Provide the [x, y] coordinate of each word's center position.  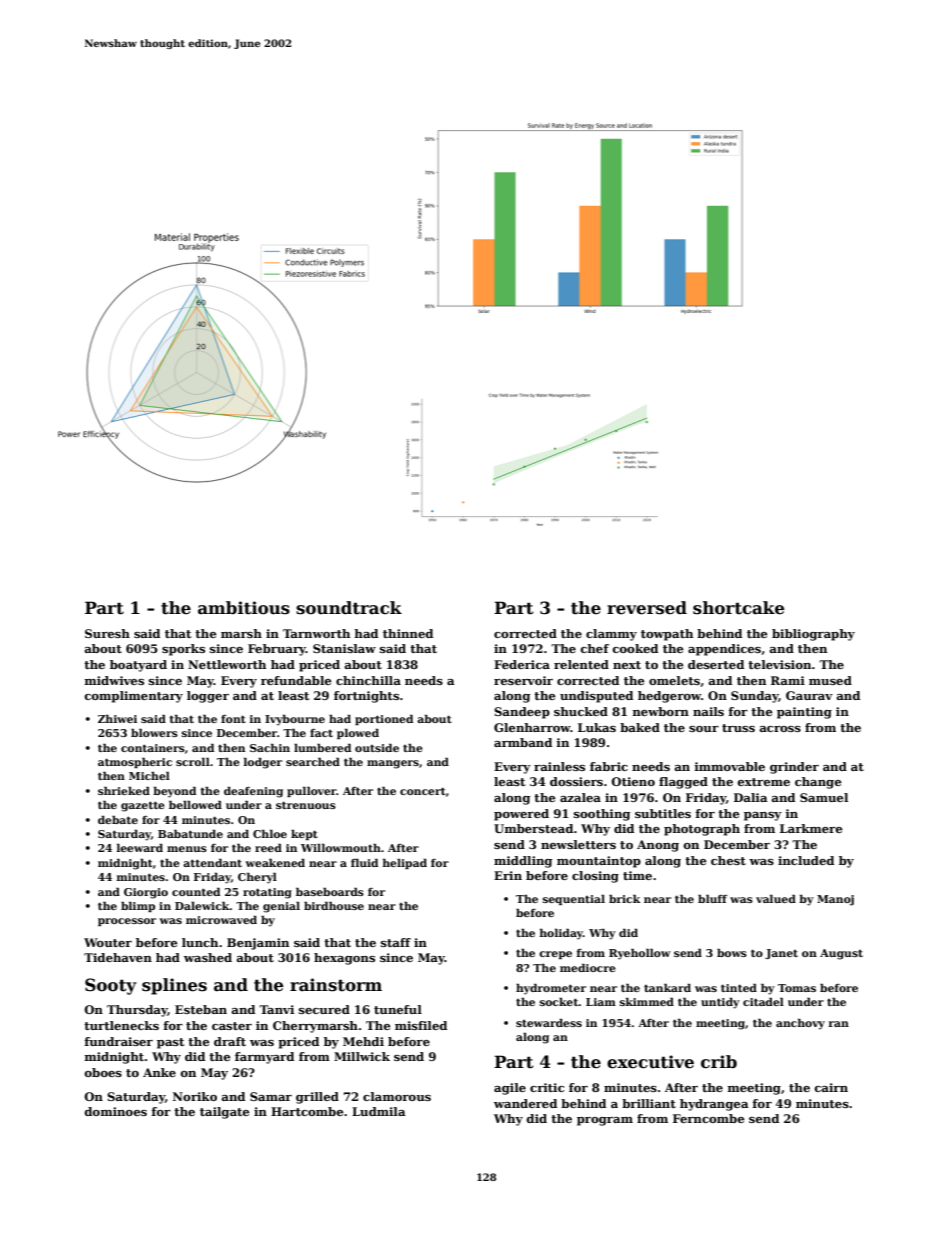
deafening [253, 792]
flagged [683, 783]
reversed [647, 608]
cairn [831, 1087]
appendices [724, 650]
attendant [212, 863]
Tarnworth [316, 633]
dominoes [116, 1111]
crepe [555, 955]
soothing [602, 815]
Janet [781, 954]
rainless [559, 766]
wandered [525, 1103]
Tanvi [276, 1009]
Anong [658, 846]
